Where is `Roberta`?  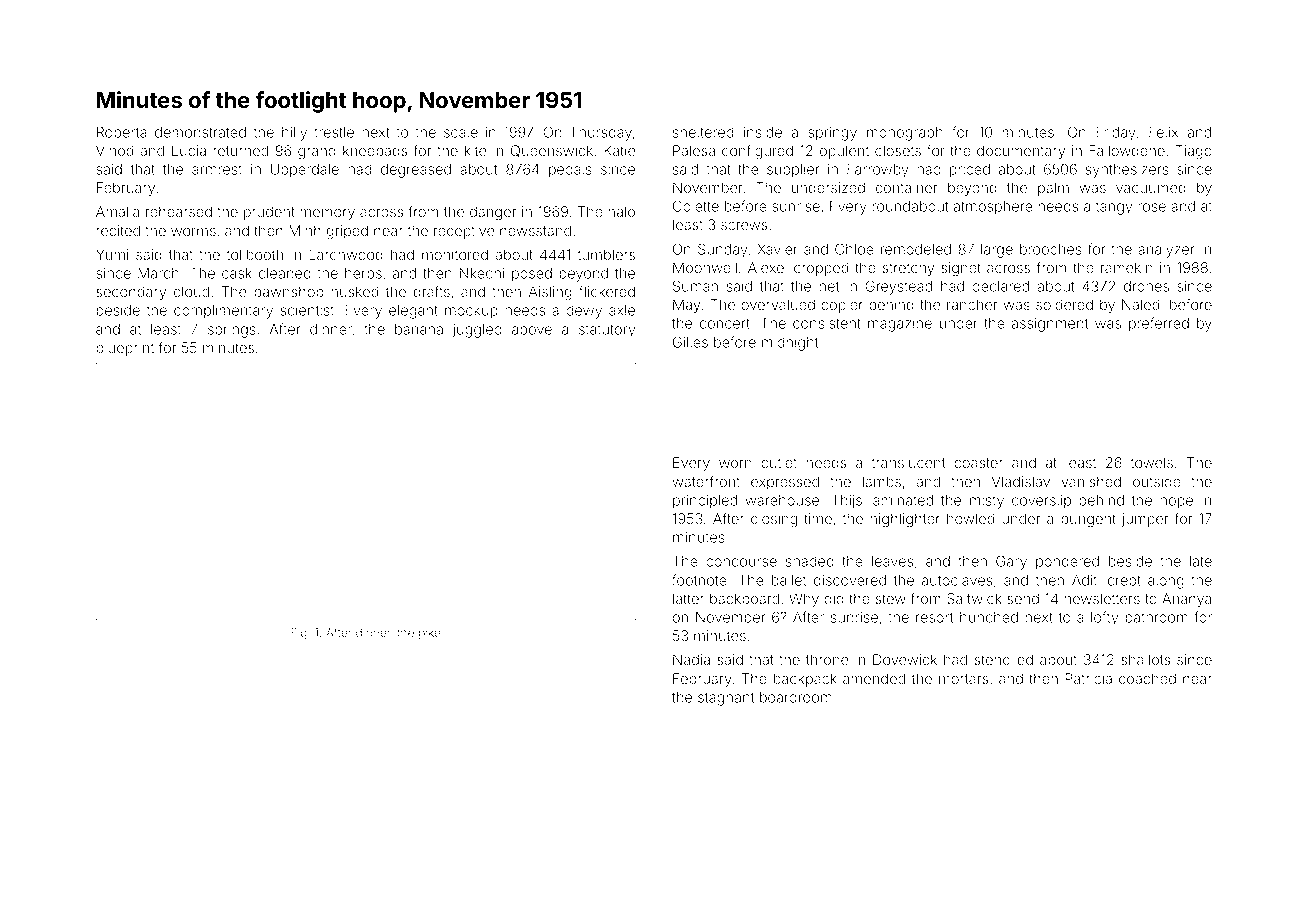
Roberta is located at coordinates (122, 132).
